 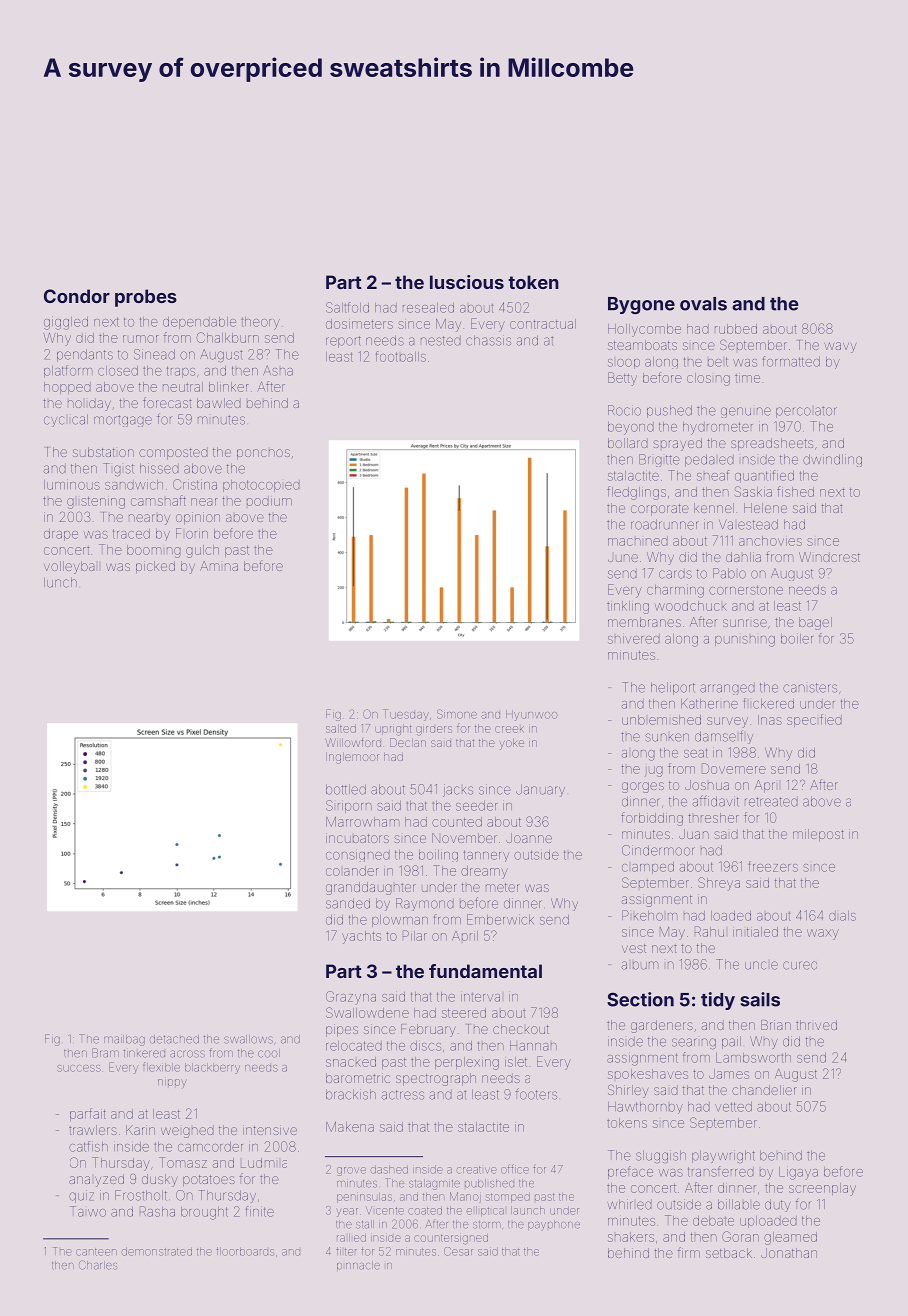 What do you see at coordinates (536, 1094) in the screenshot?
I see `footers` at bounding box center [536, 1094].
